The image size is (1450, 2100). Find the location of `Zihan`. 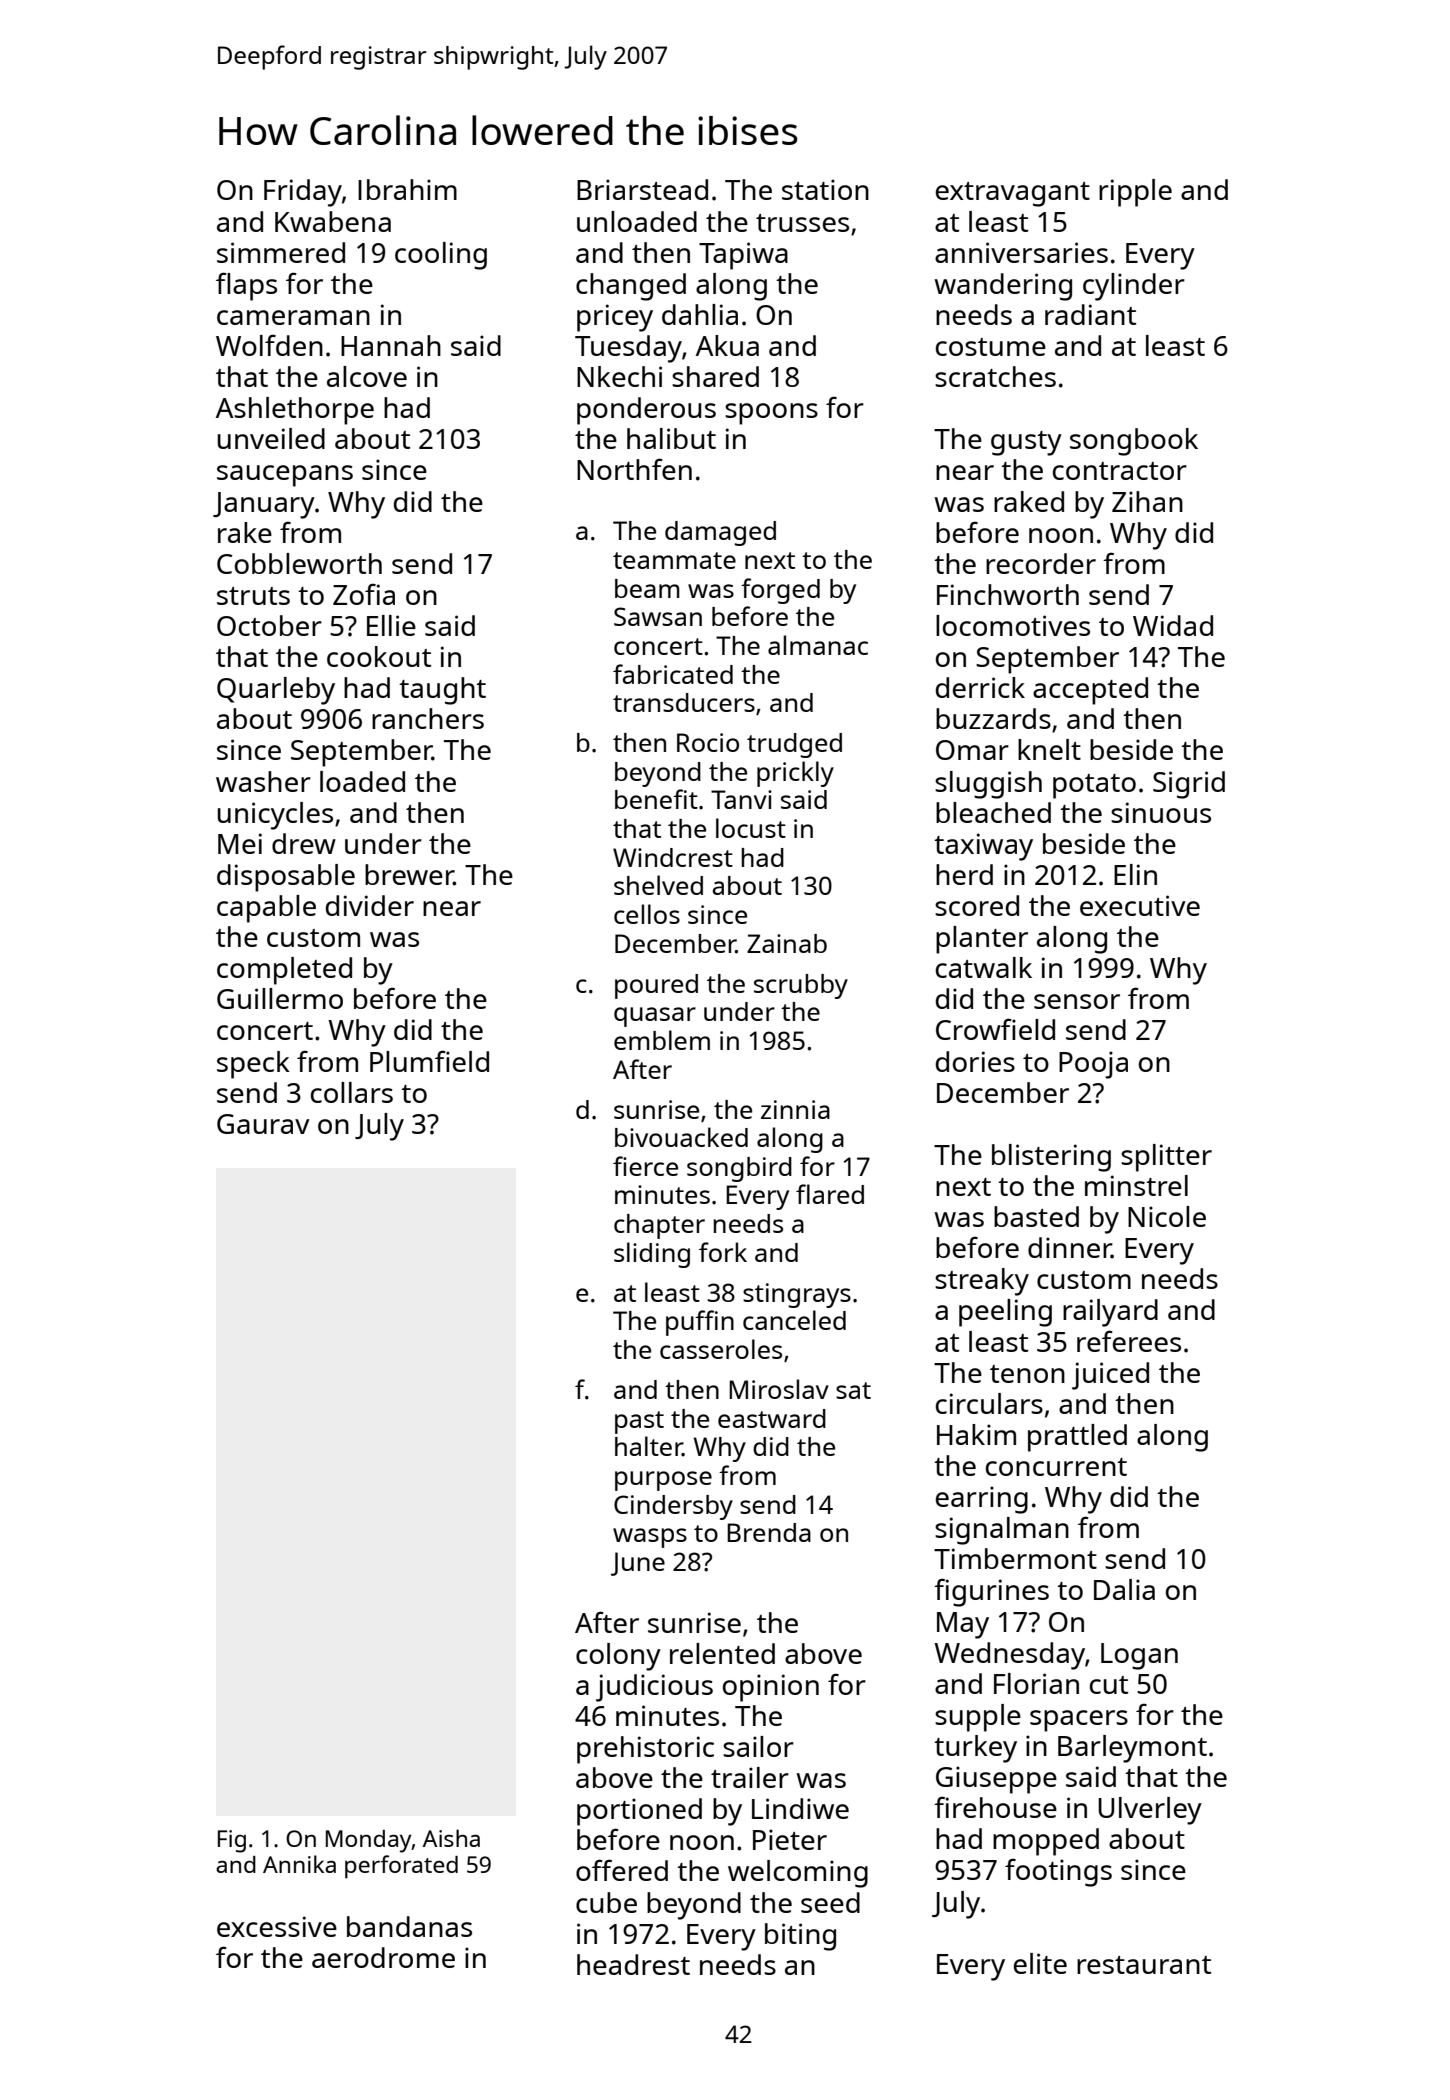

Zihan is located at coordinates (1147, 501).
